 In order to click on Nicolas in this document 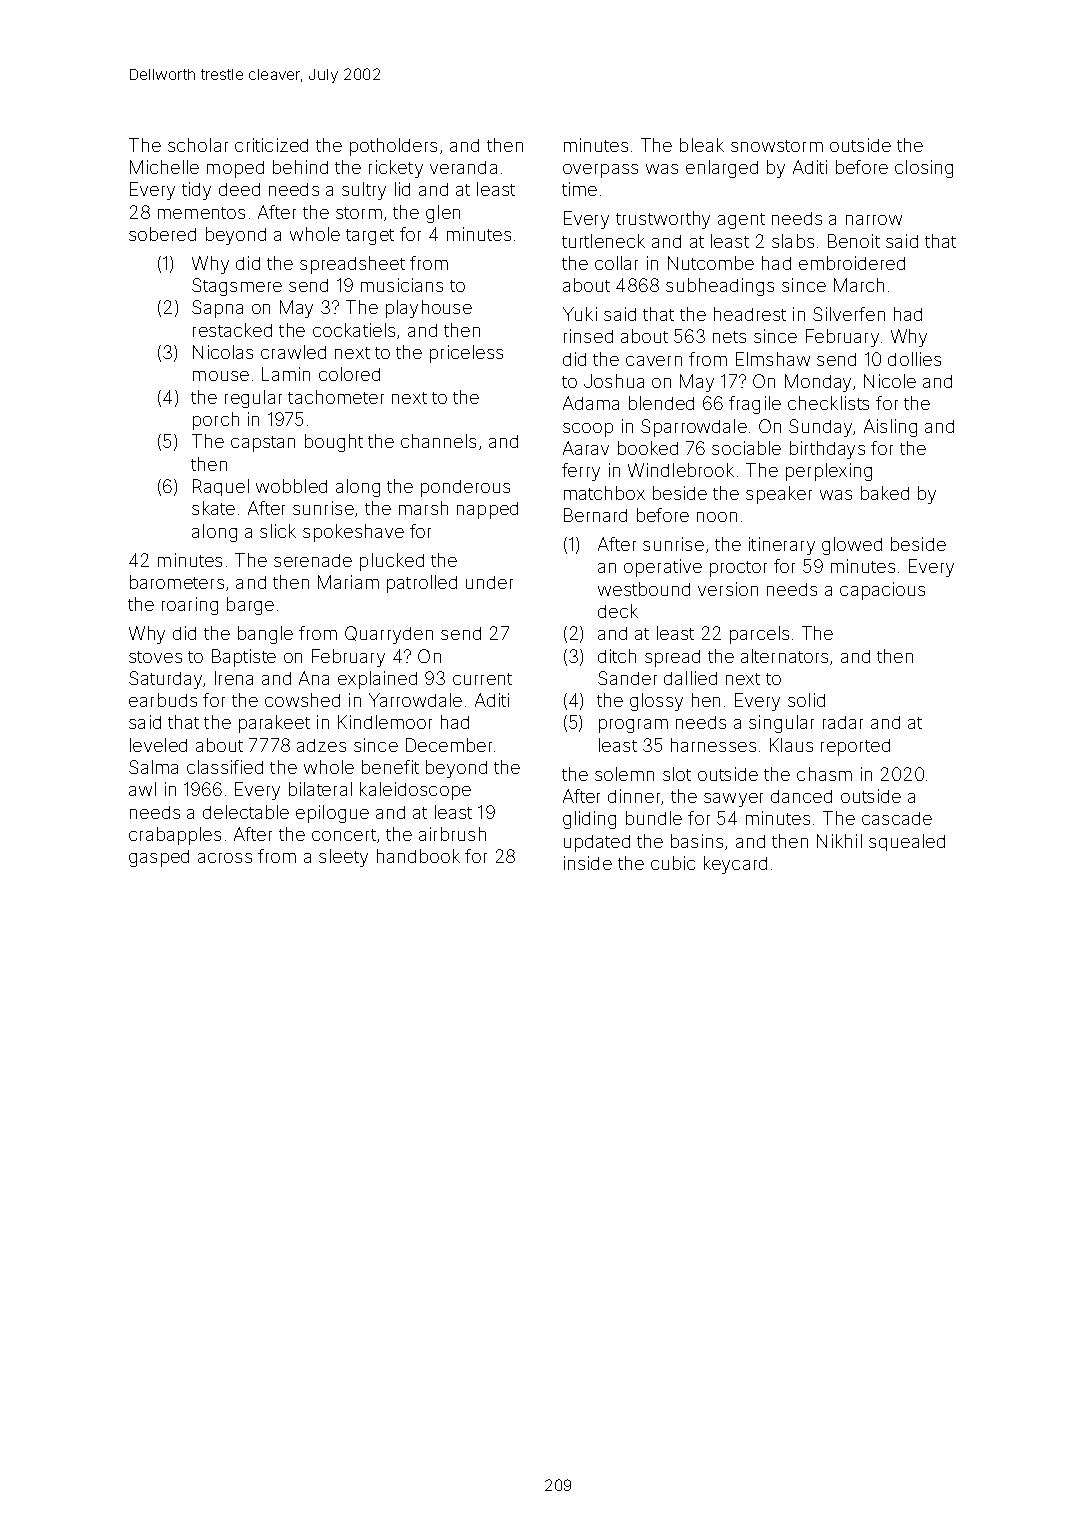, I will do `click(223, 352)`.
